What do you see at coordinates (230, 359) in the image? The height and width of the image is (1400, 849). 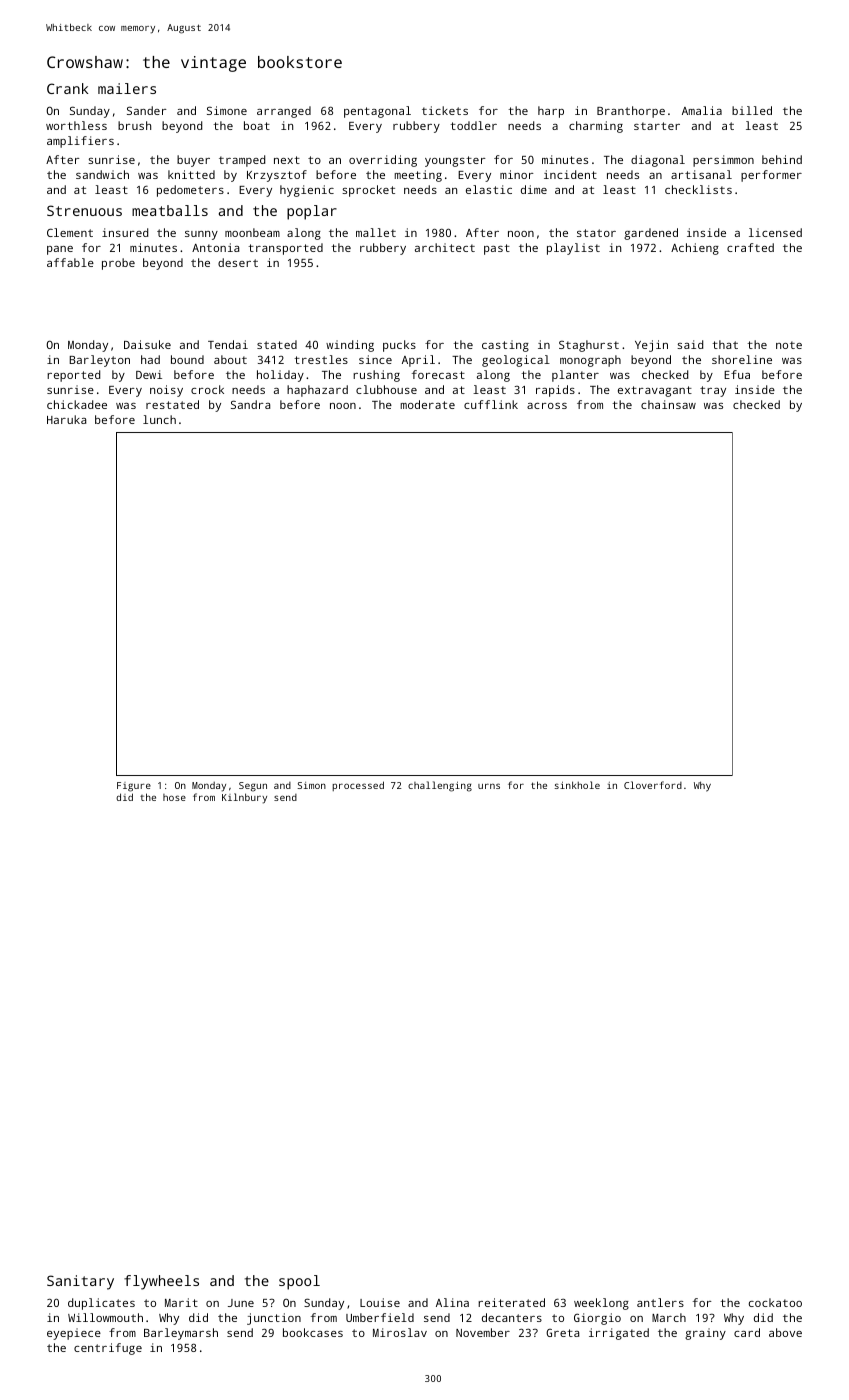 I see `about` at bounding box center [230, 359].
